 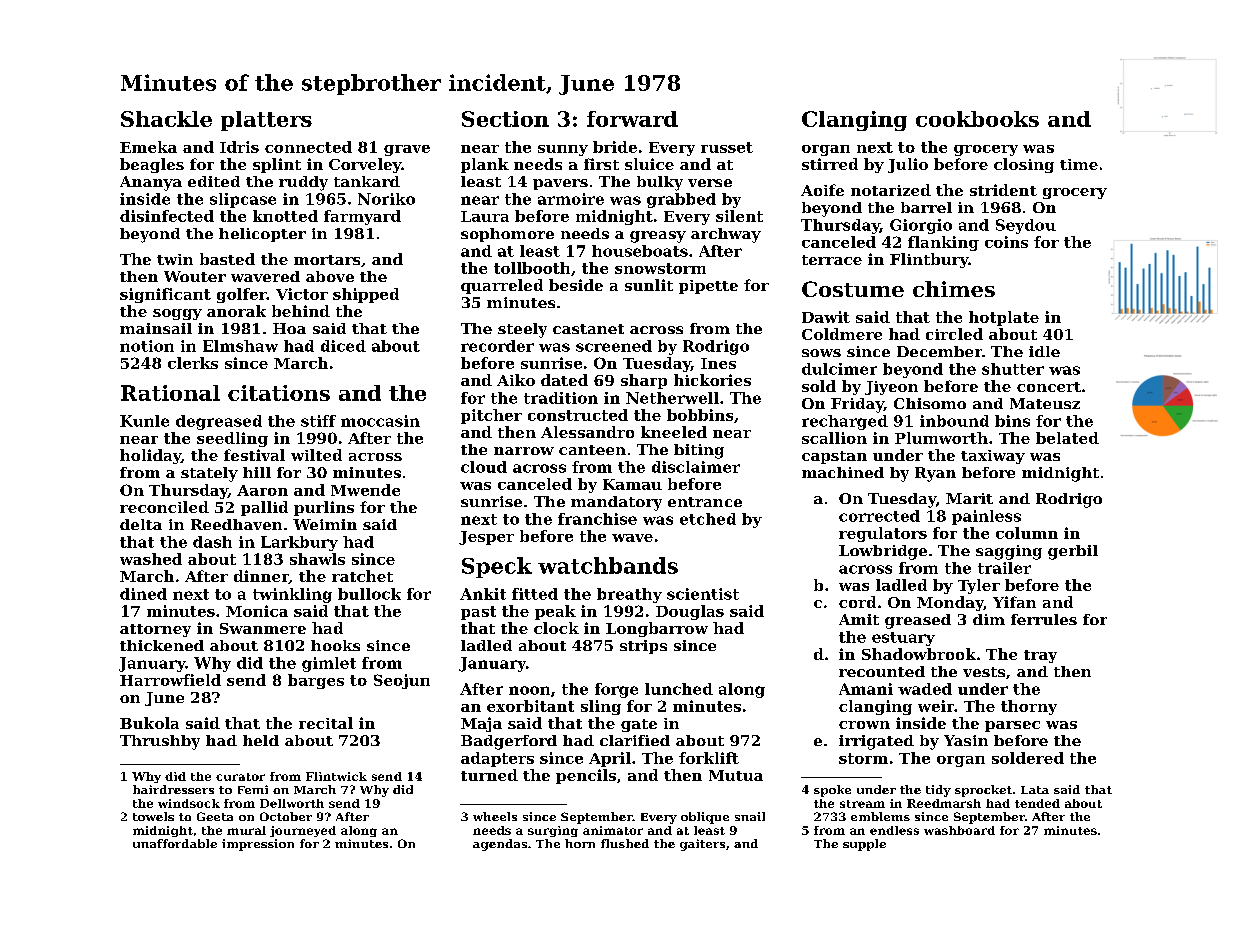 I want to click on Lowbridge, so click(x=883, y=552).
